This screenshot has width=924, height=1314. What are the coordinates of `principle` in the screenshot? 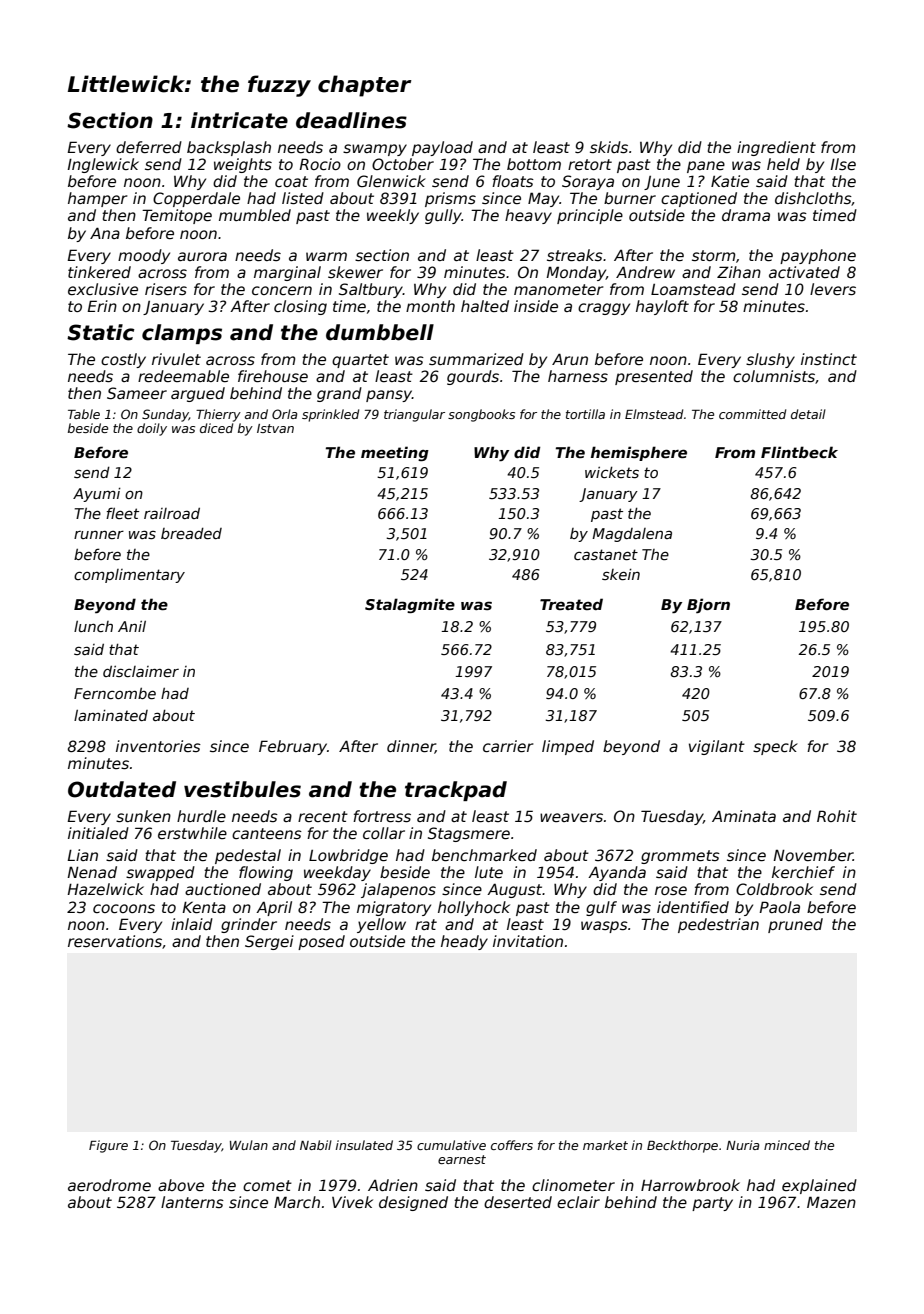 It's located at (590, 216).
